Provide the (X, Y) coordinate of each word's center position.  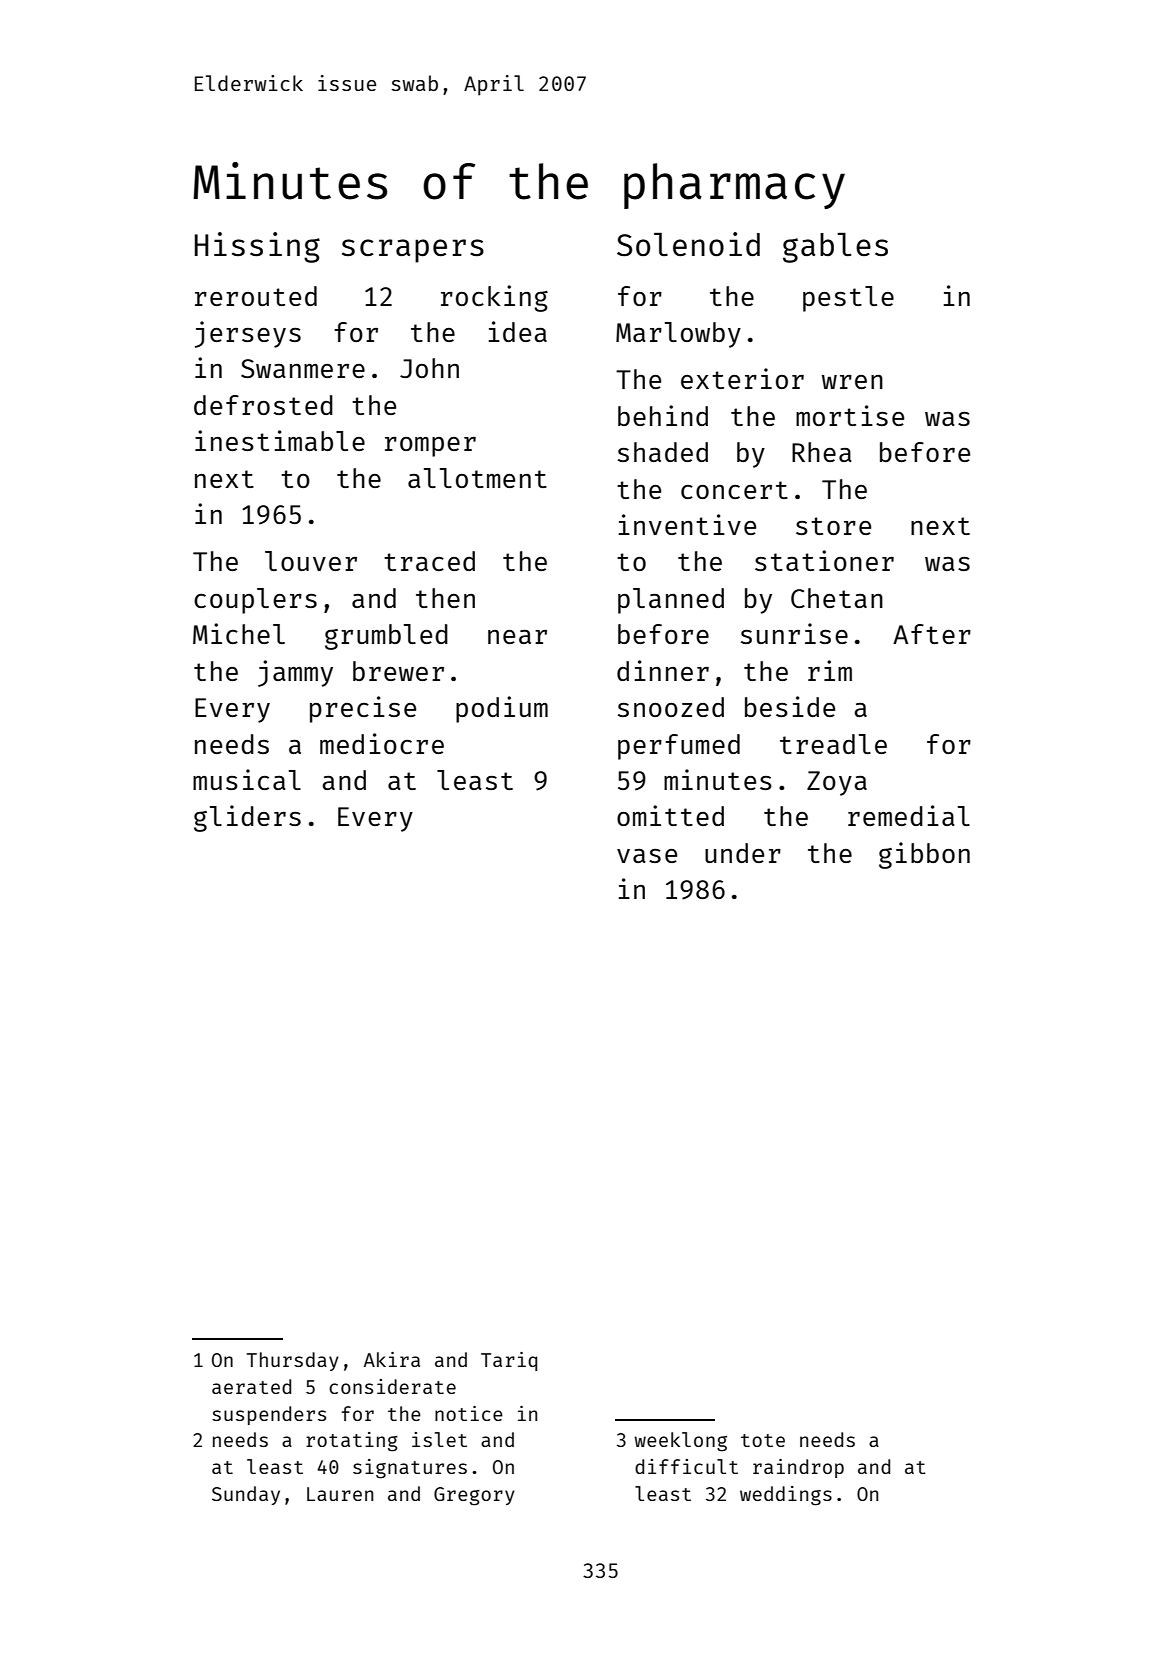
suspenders (269, 1415)
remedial (909, 815)
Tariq (509, 1361)
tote (763, 1440)
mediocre (382, 743)
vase (647, 856)
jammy (295, 673)
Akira (392, 1359)
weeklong (680, 1442)
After (932, 634)
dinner (663, 670)
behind (663, 415)
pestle (848, 299)
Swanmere (303, 368)
